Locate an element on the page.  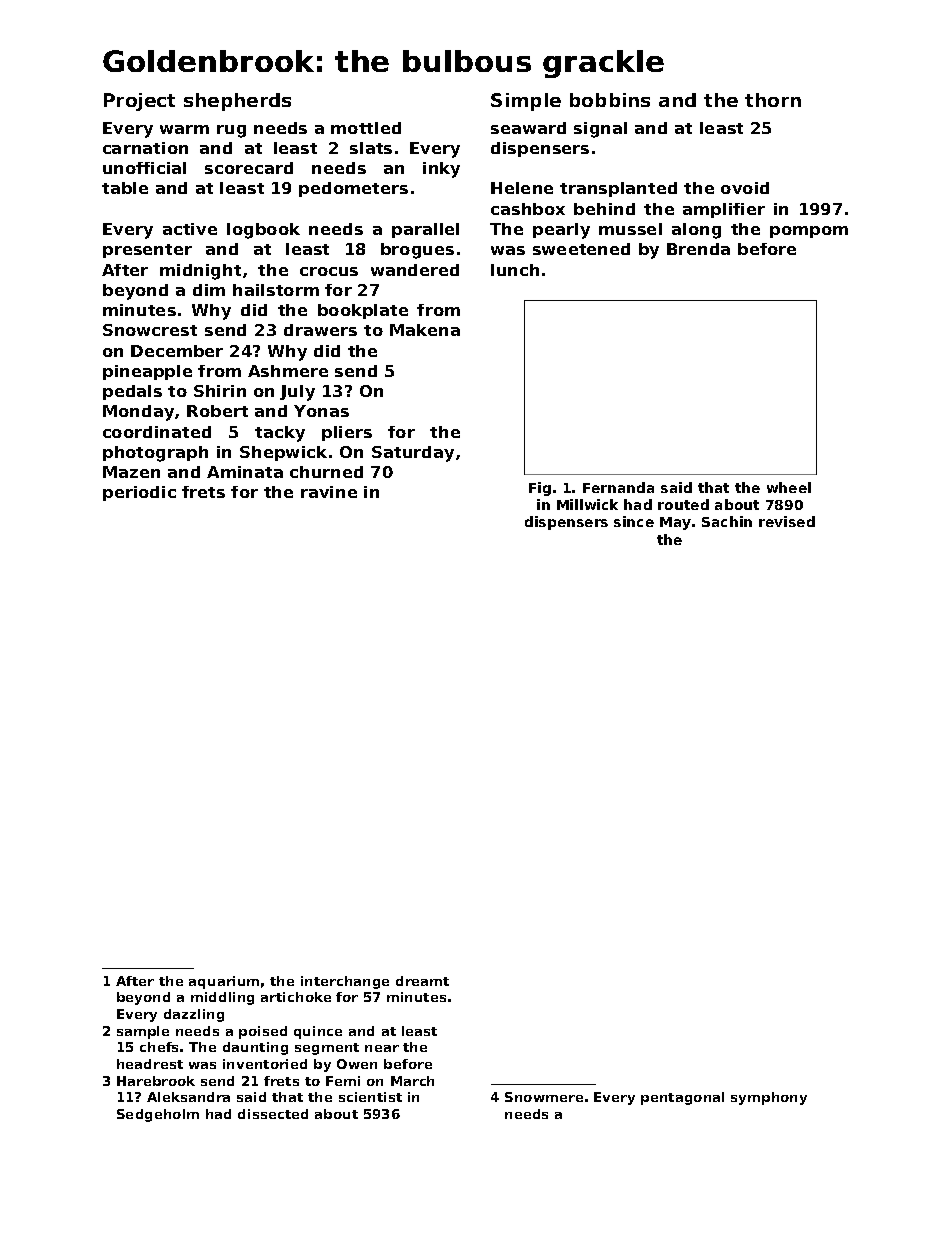
Sachin is located at coordinates (727, 521).
